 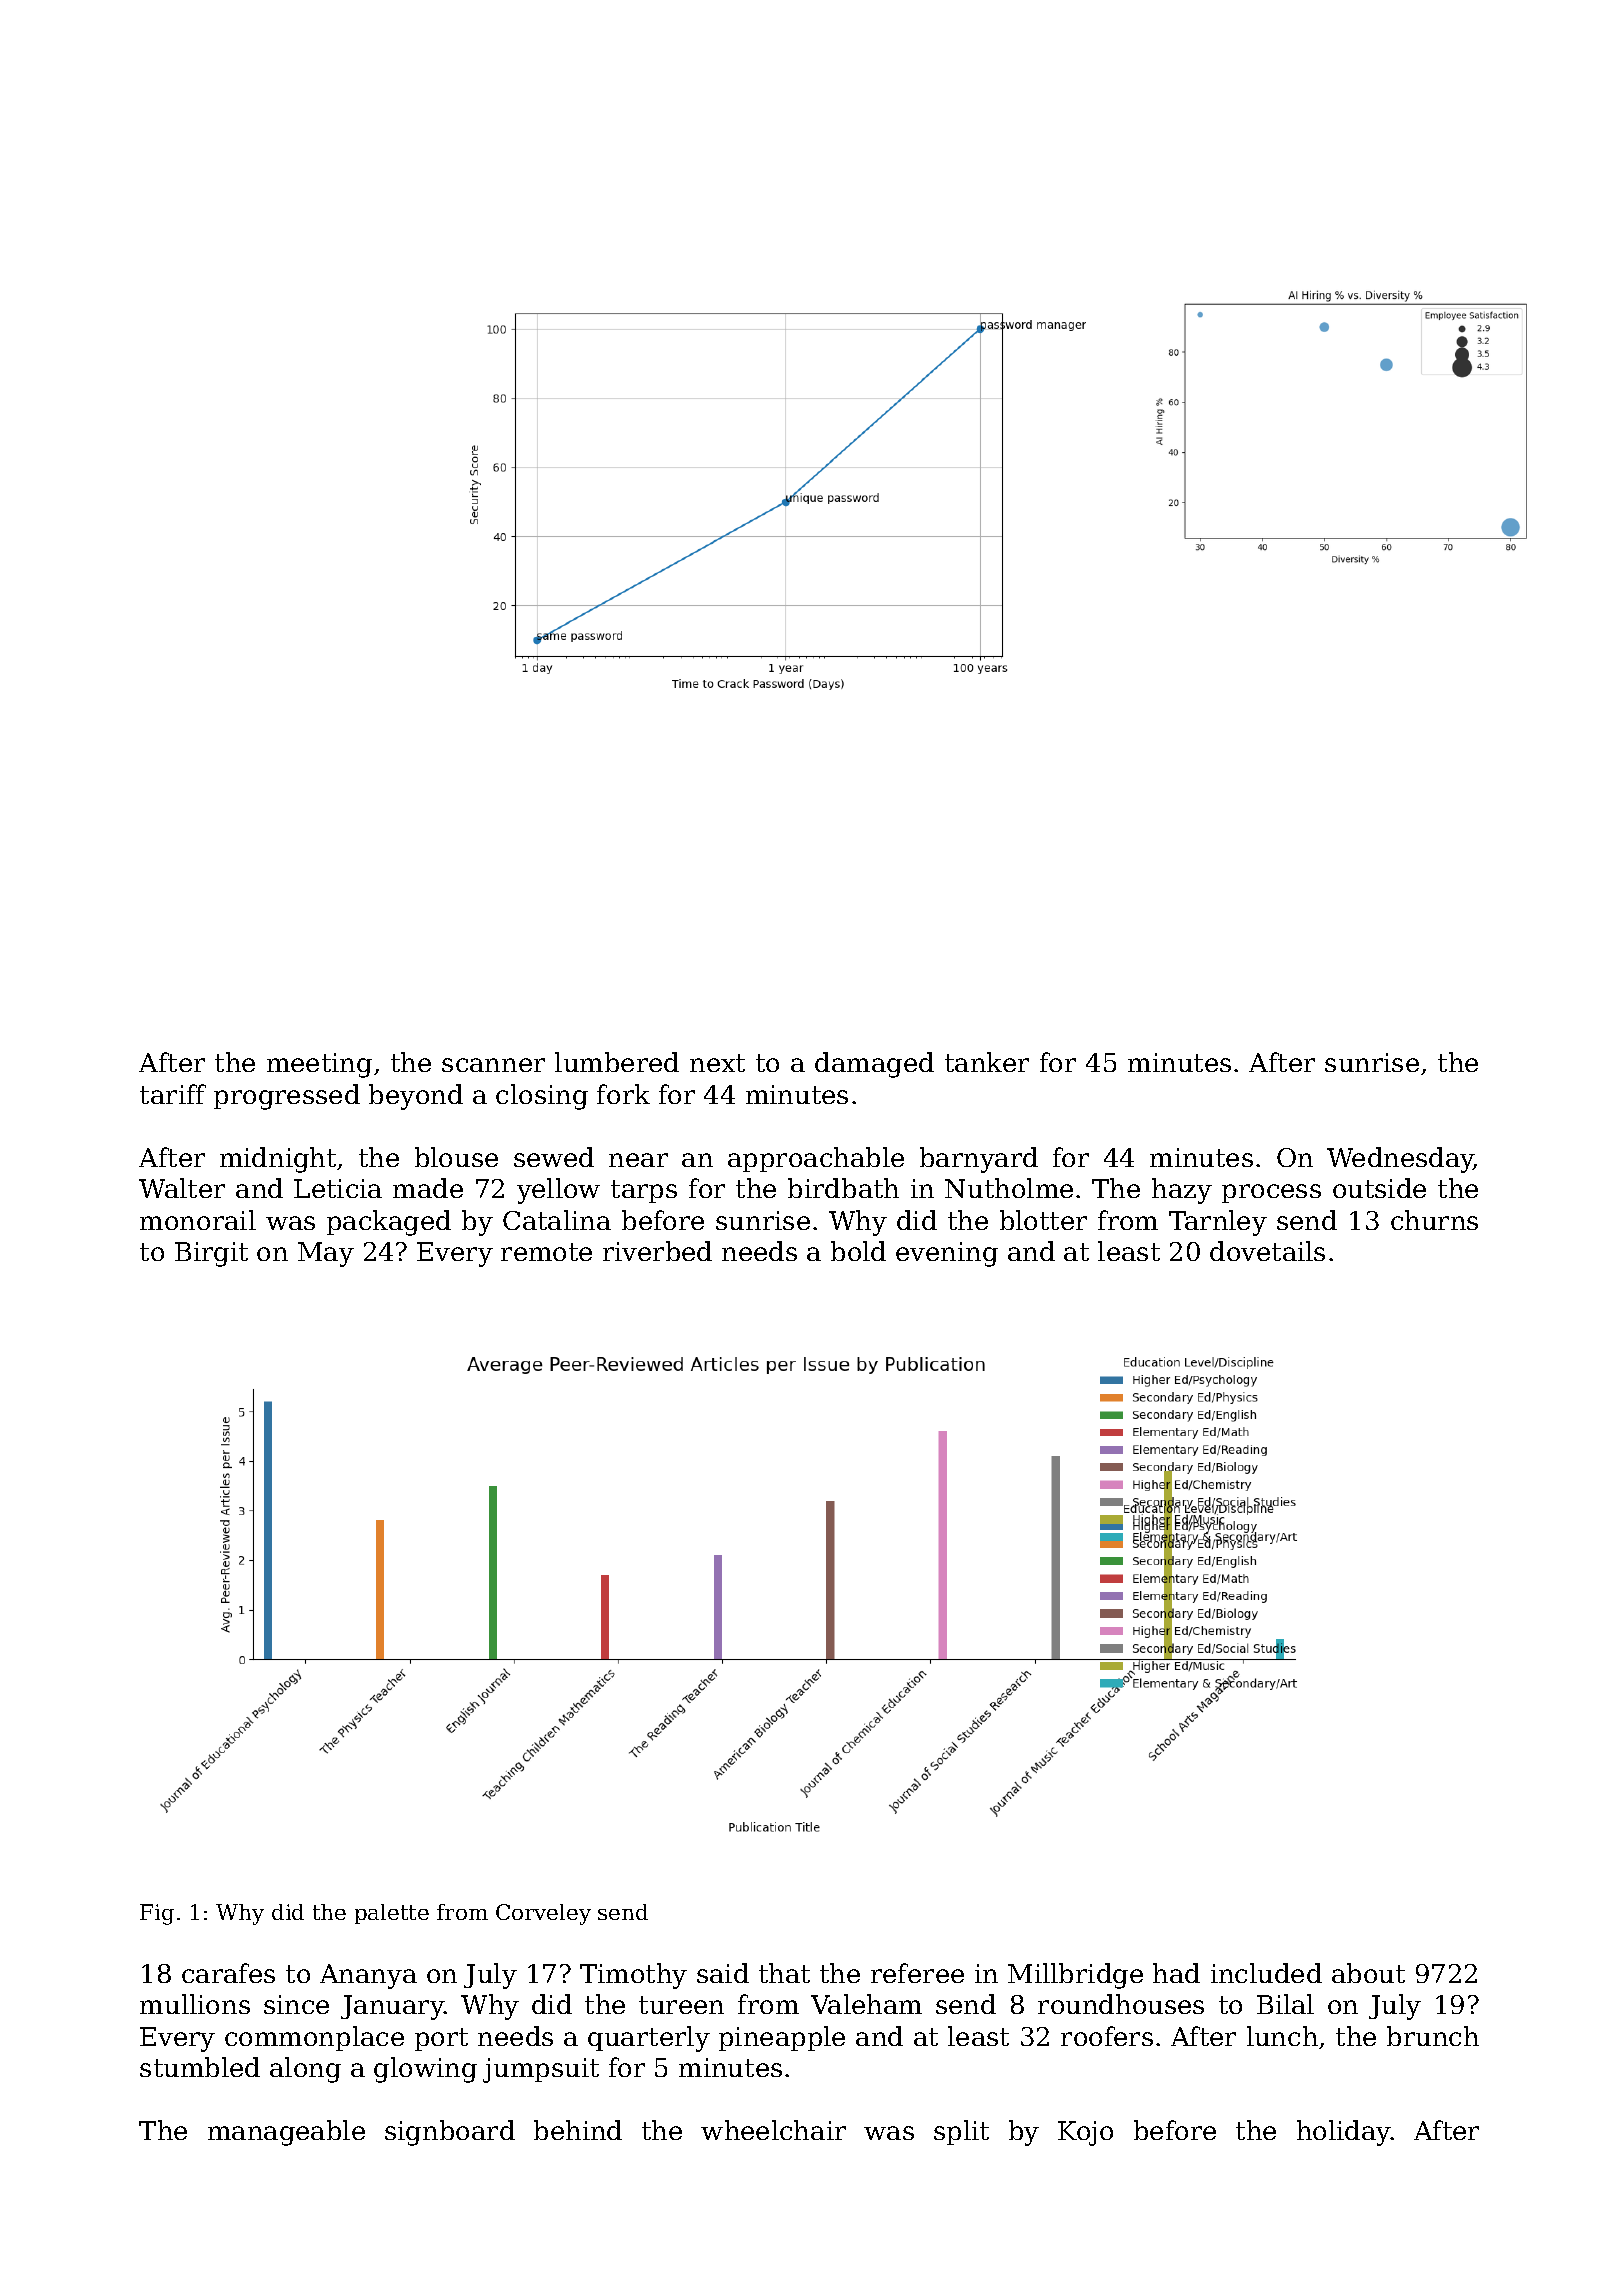 I want to click on Corveley, so click(x=543, y=1914).
